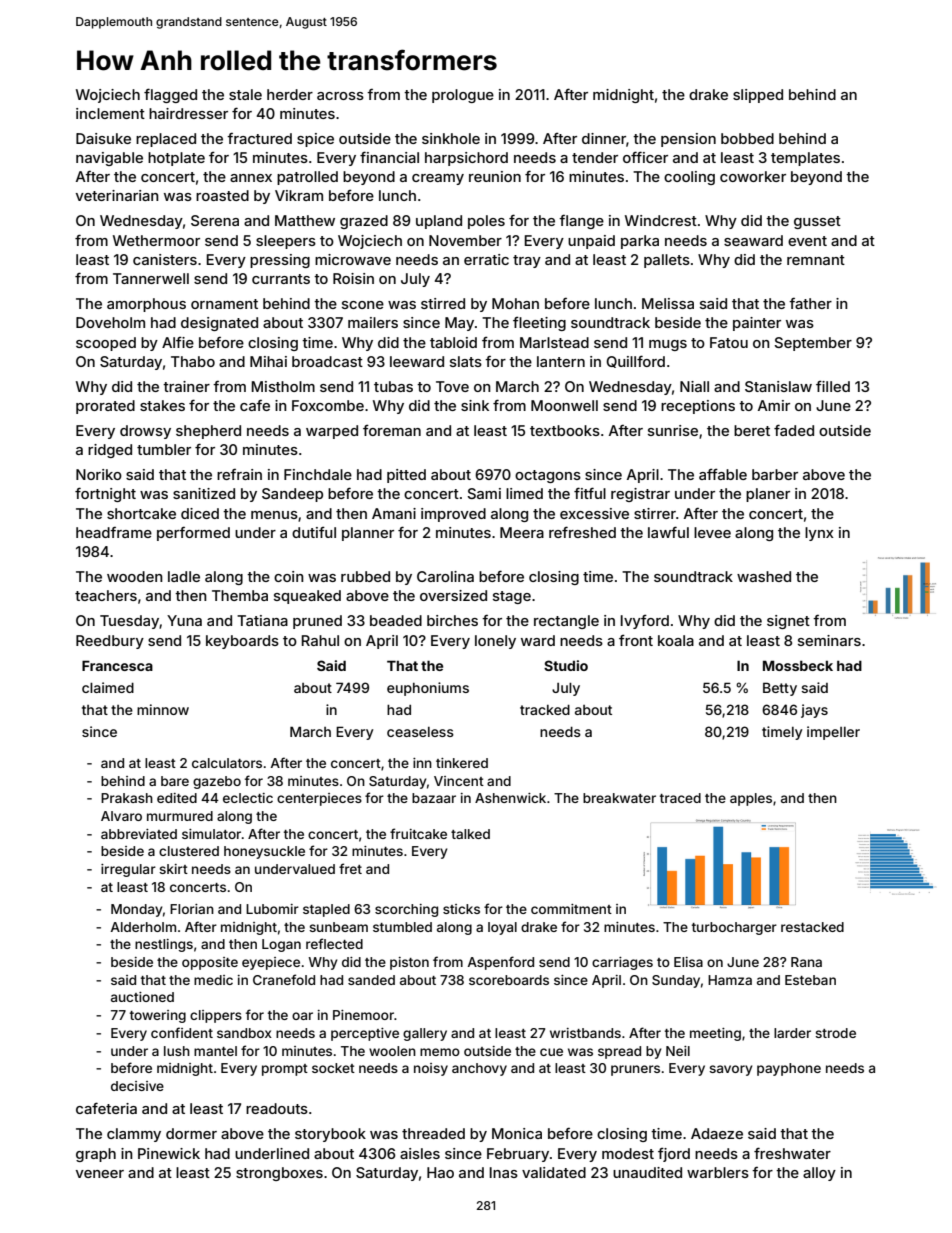  What do you see at coordinates (279, 1174) in the screenshot?
I see `strongboxes` at bounding box center [279, 1174].
